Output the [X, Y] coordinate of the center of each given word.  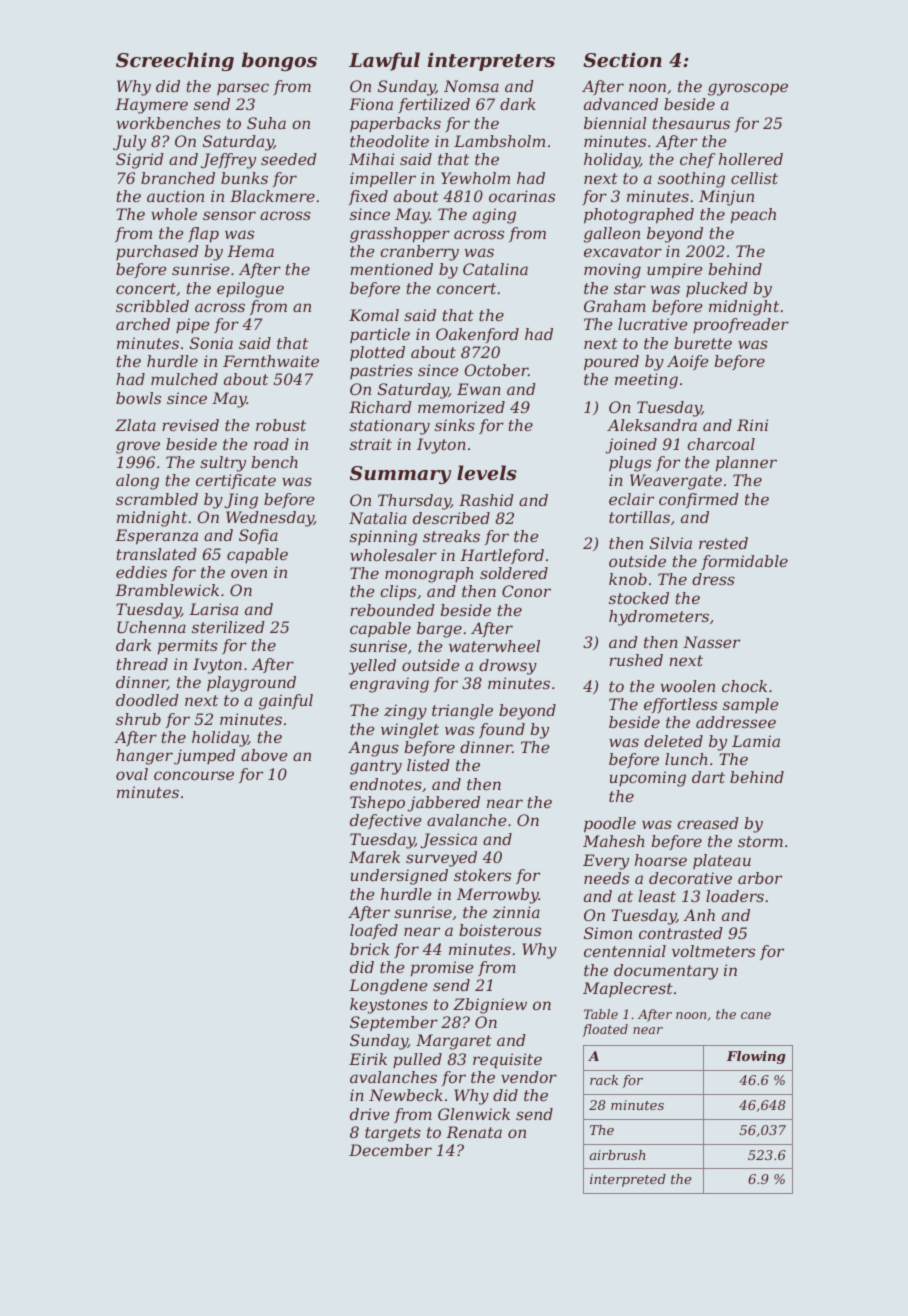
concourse [194, 775]
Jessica [448, 840]
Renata [474, 1132]
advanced [621, 104]
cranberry [419, 253]
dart [708, 777]
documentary [666, 972]
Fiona [371, 104]
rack [604, 1080]
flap [203, 235]
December [390, 1150]
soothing [691, 180]
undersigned [399, 877]
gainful [286, 702]
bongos [279, 61]
